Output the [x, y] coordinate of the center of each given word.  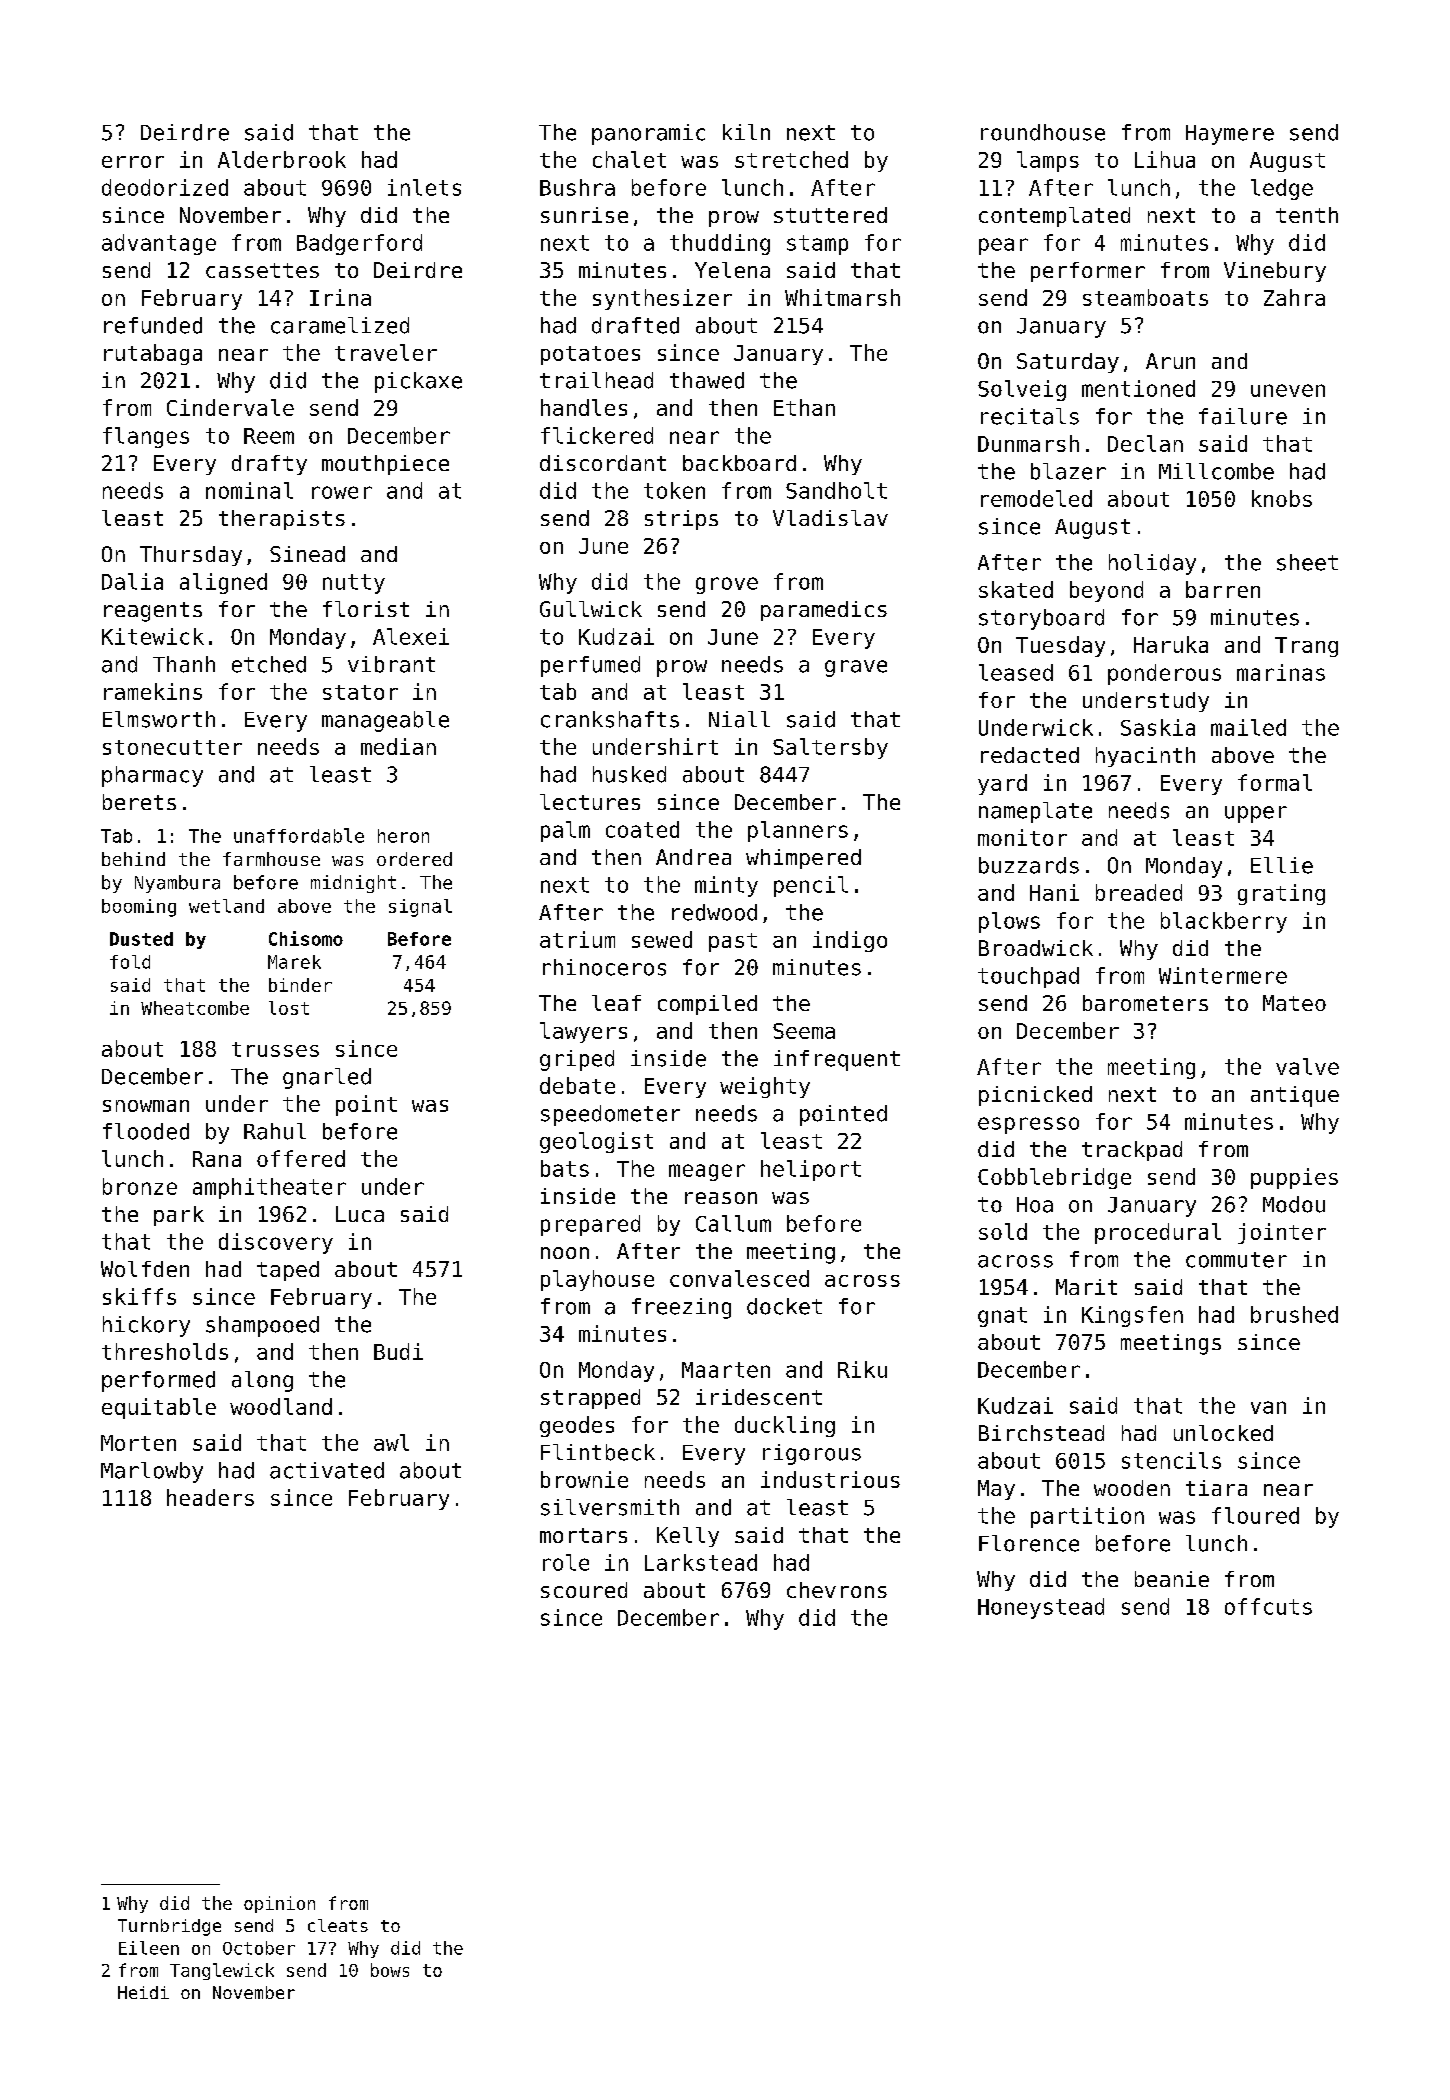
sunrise [584, 215]
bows [390, 1970]
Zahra [1294, 297]
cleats [338, 1925]
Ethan [804, 407]
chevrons [837, 1590]
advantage [159, 244]
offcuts [1268, 1606]
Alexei [411, 636]
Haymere [1230, 135]
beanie [1172, 1579]
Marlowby [152, 1472]
